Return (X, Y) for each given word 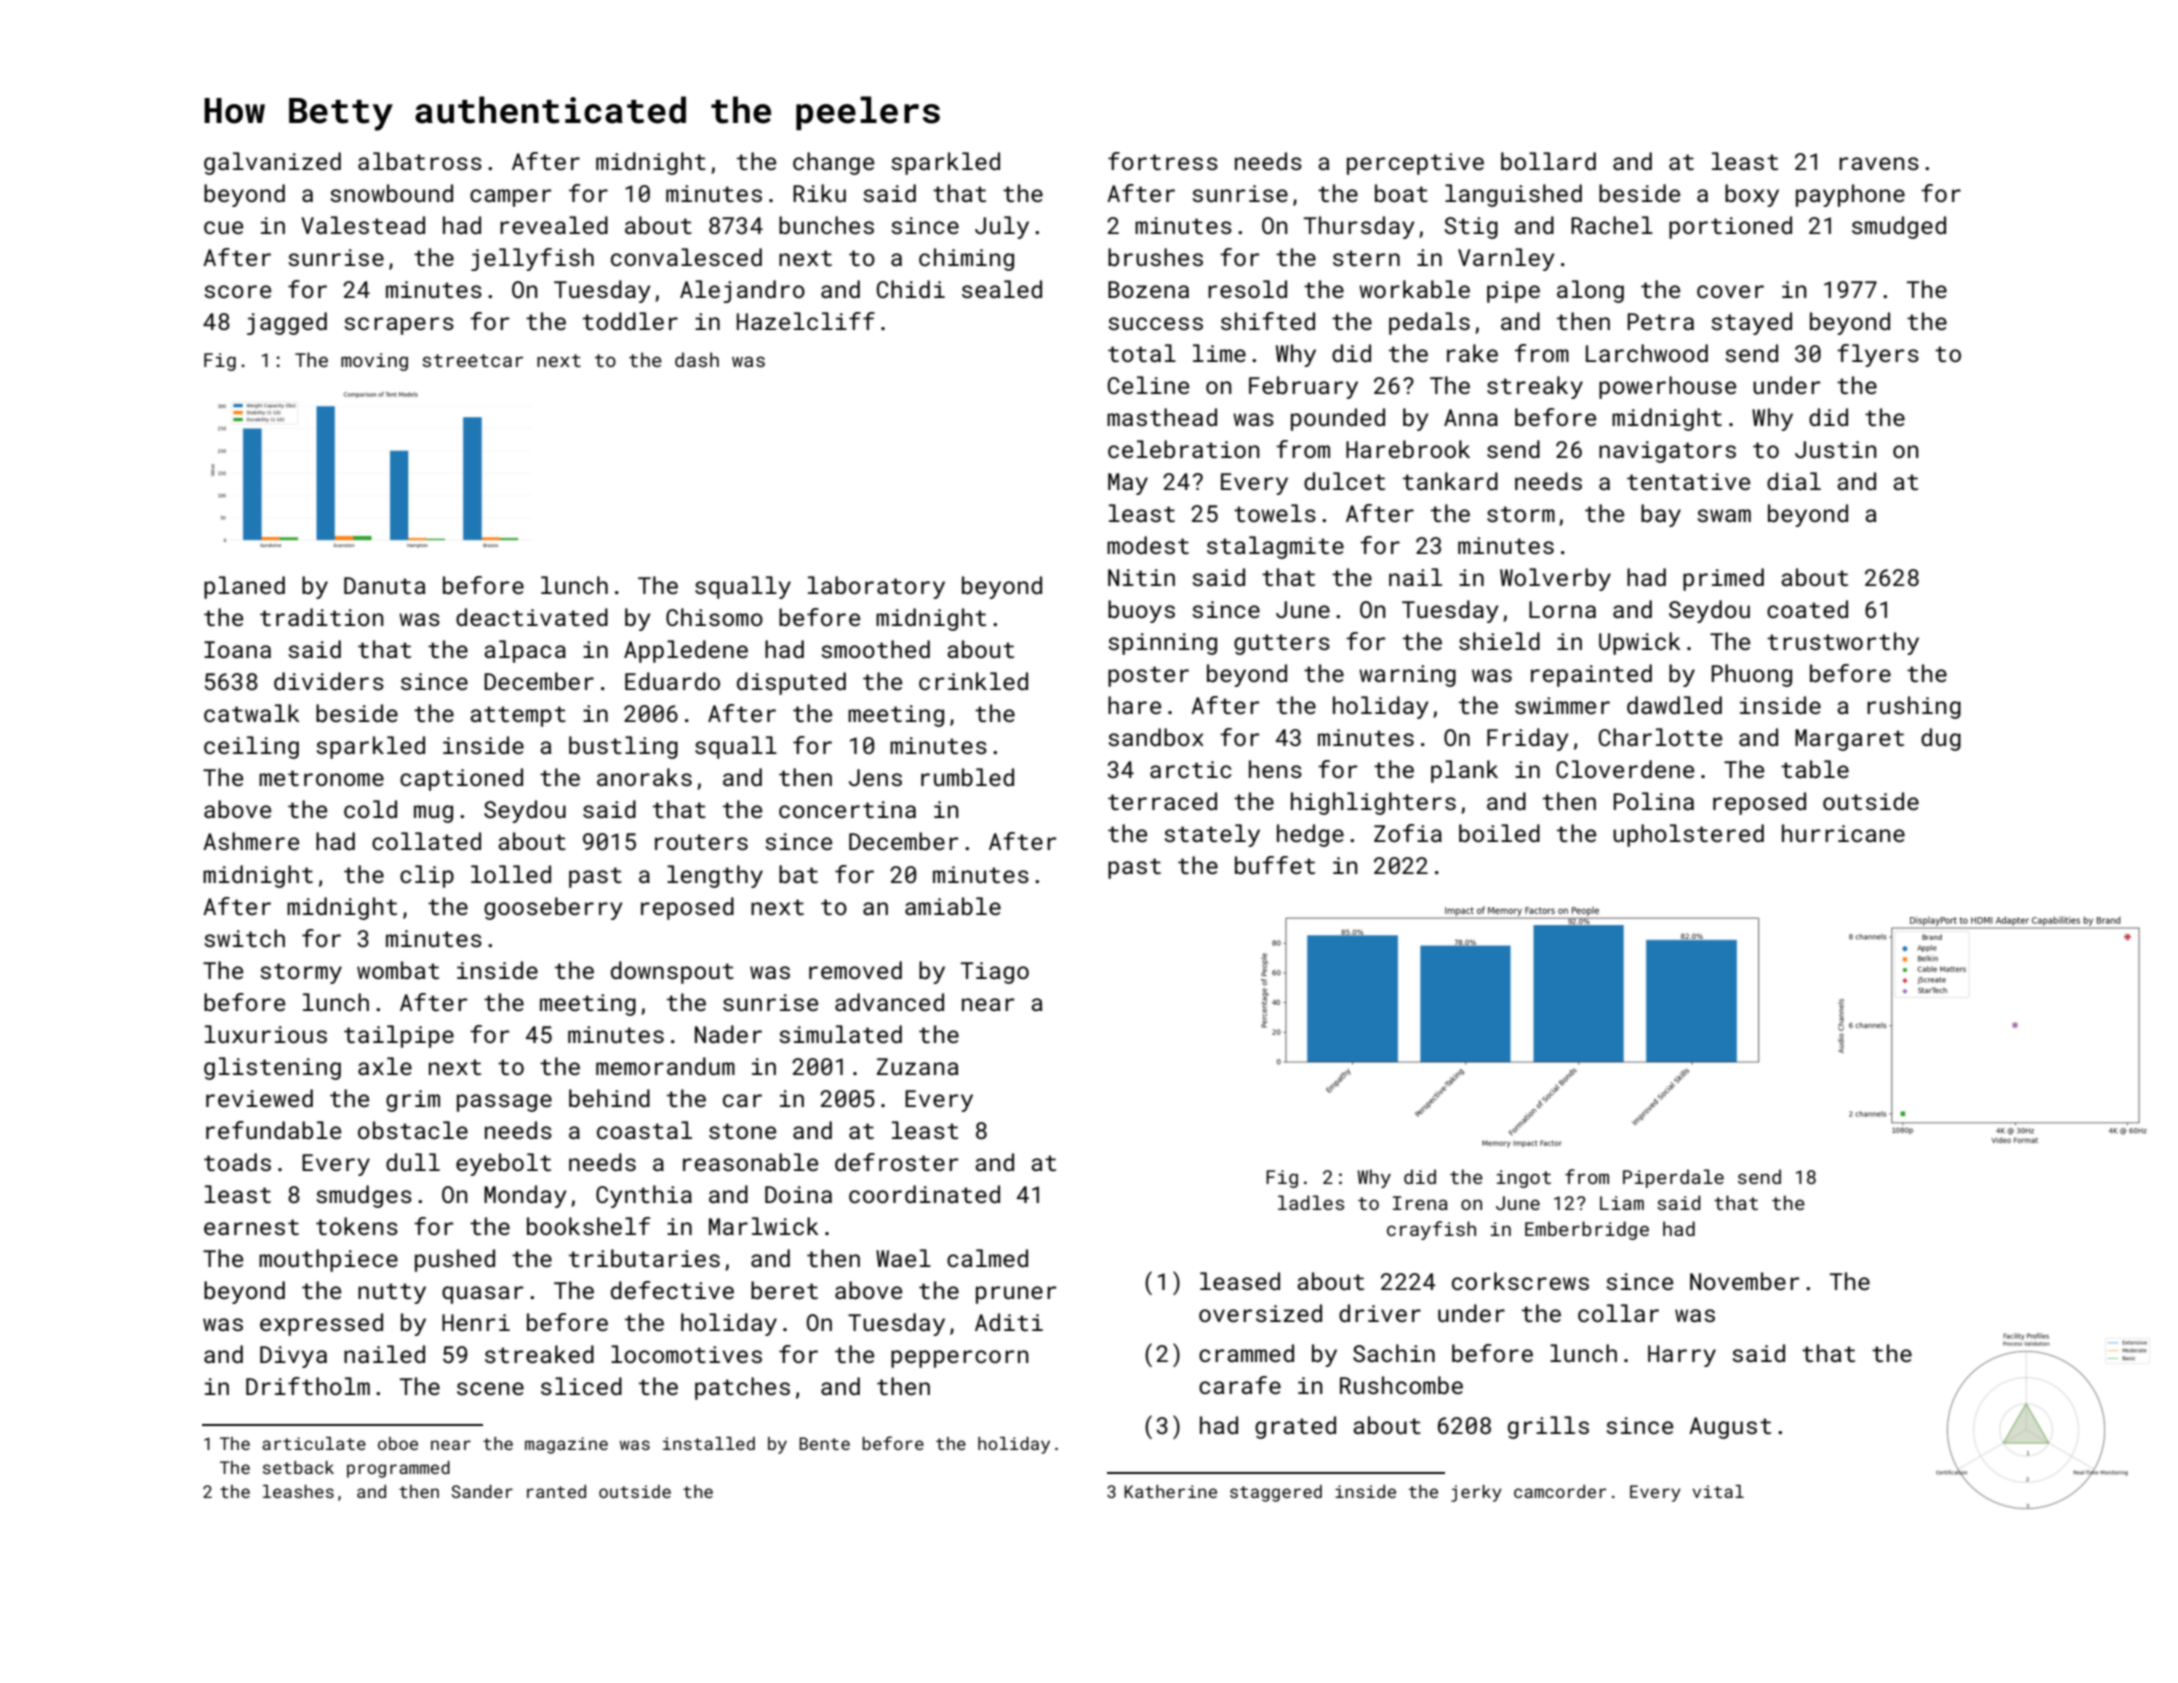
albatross (420, 161)
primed (1723, 579)
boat (1401, 193)
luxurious (266, 1034)
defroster (896, 1162)
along (1590, 291)
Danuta (385, 585)
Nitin (1141, 577)
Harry (1682, 1356)
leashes (298, 1491)
